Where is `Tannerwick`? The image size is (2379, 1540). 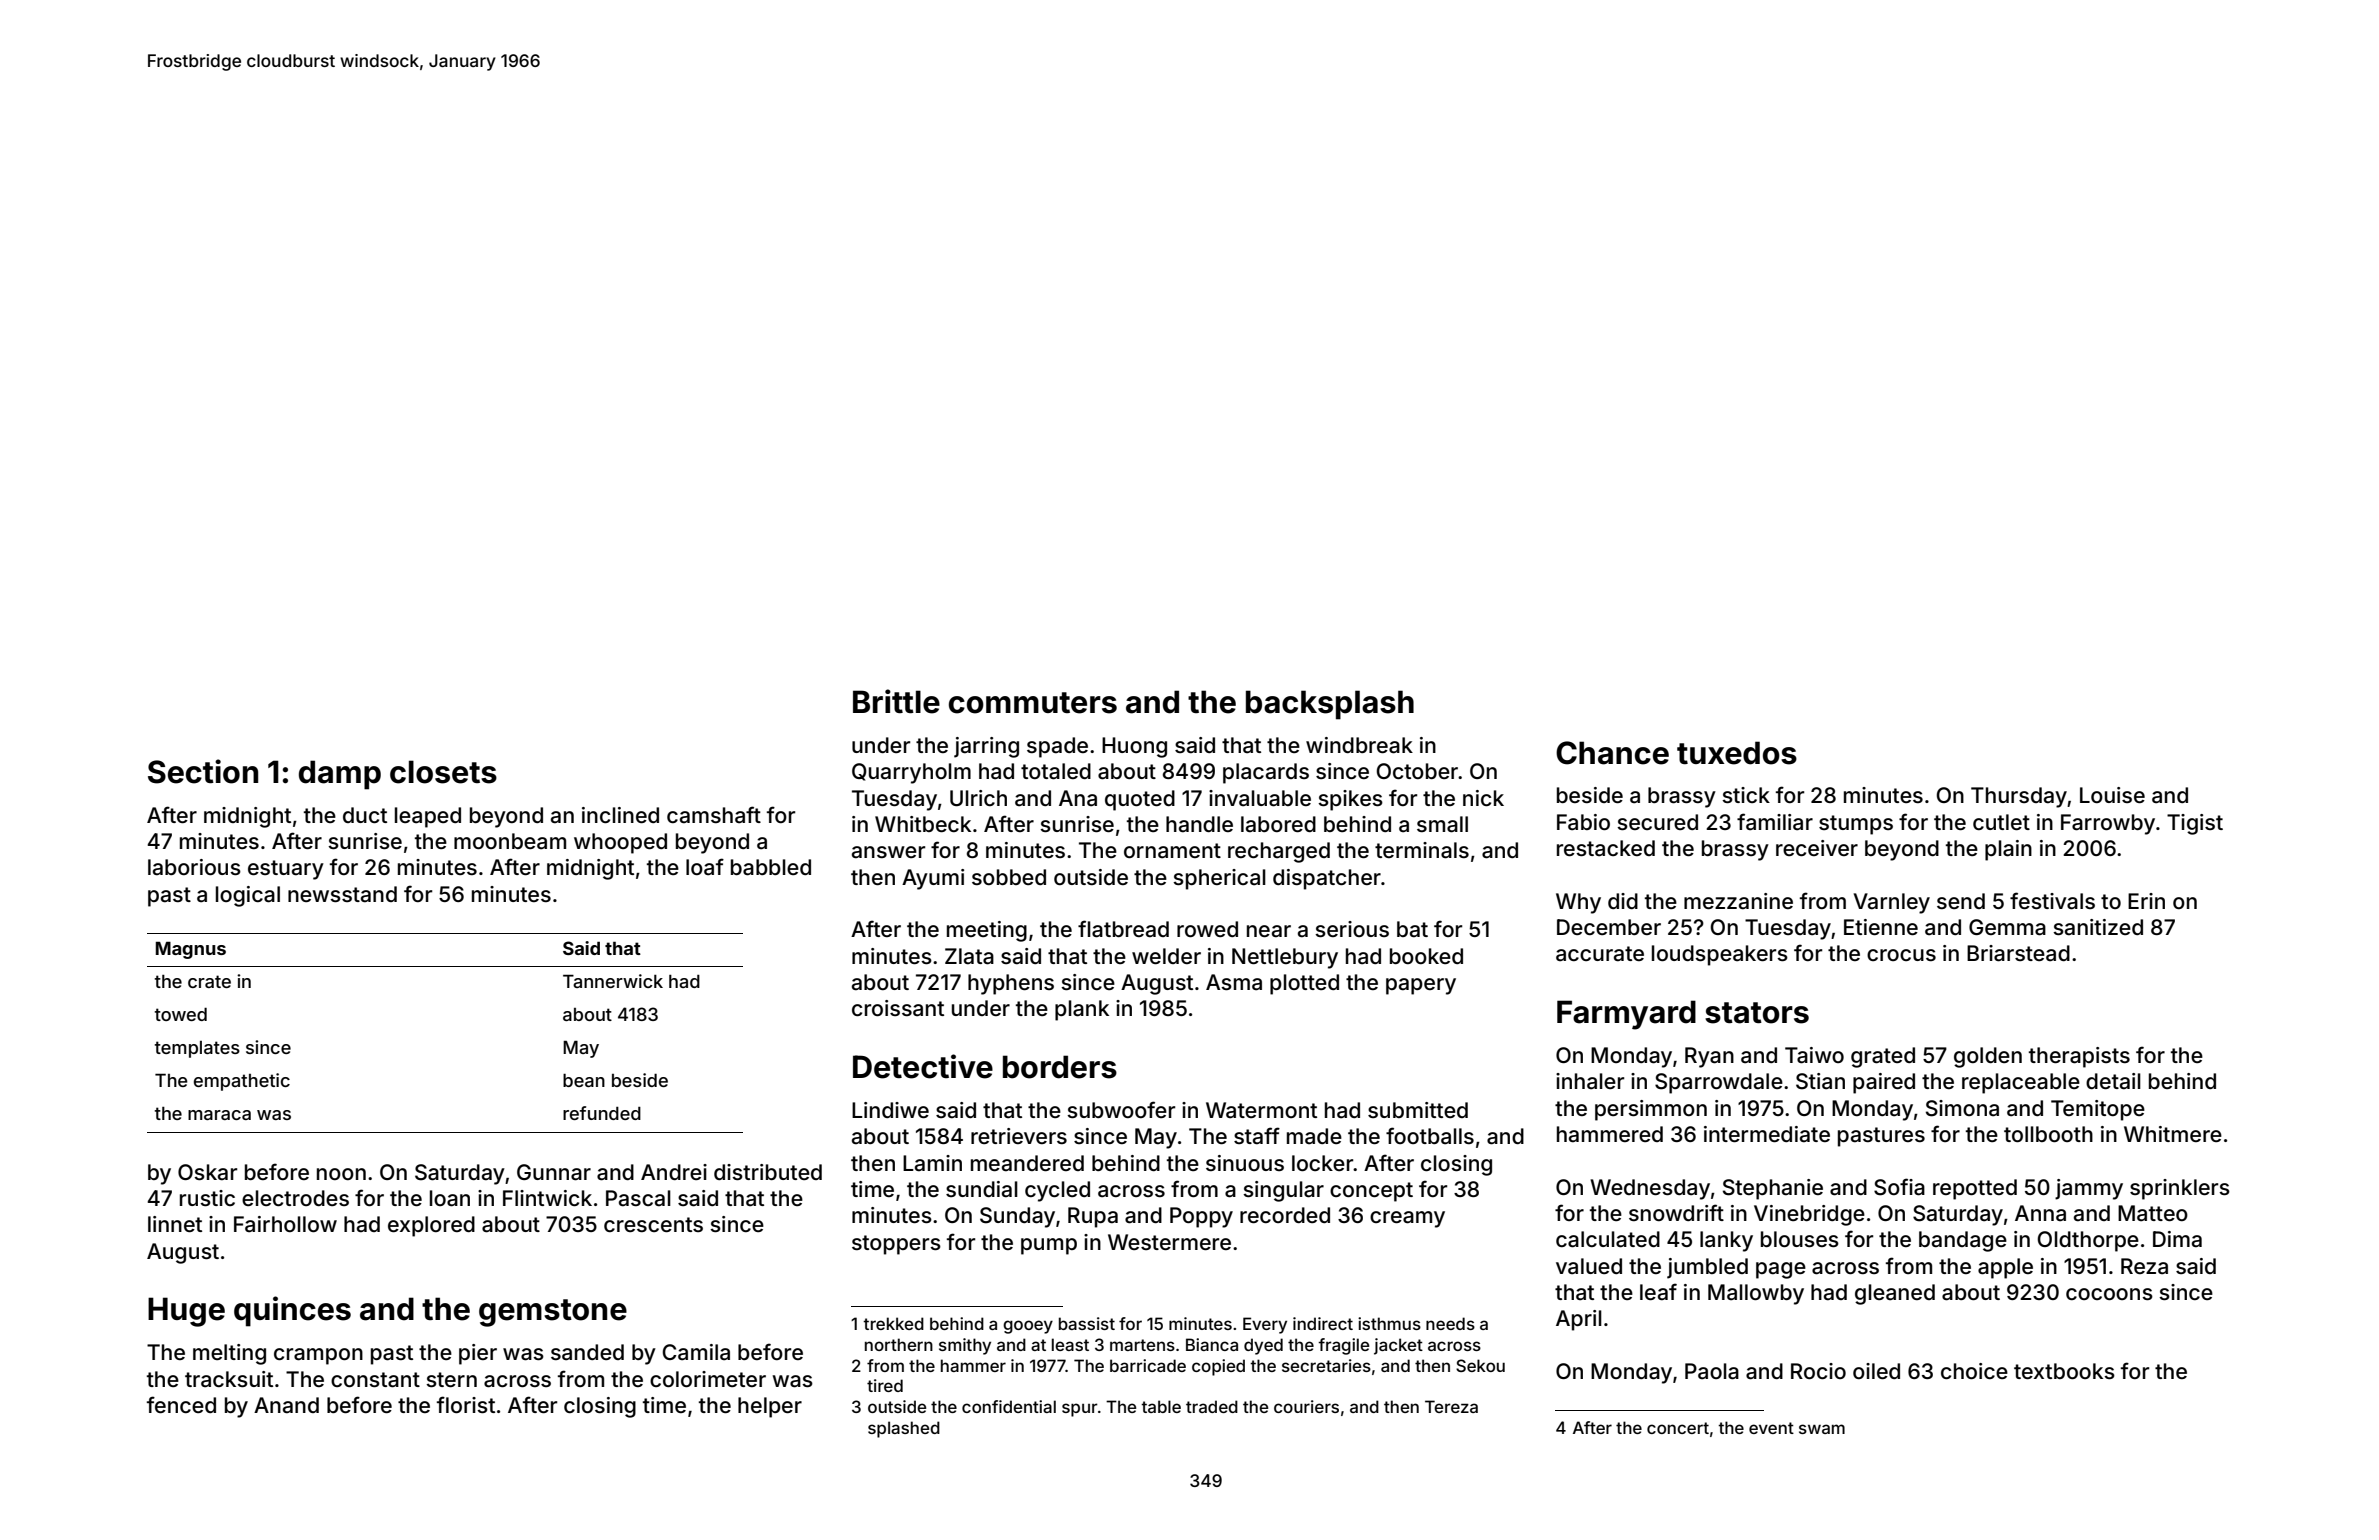 Tannerwick is located at coordinates (613, 981).
